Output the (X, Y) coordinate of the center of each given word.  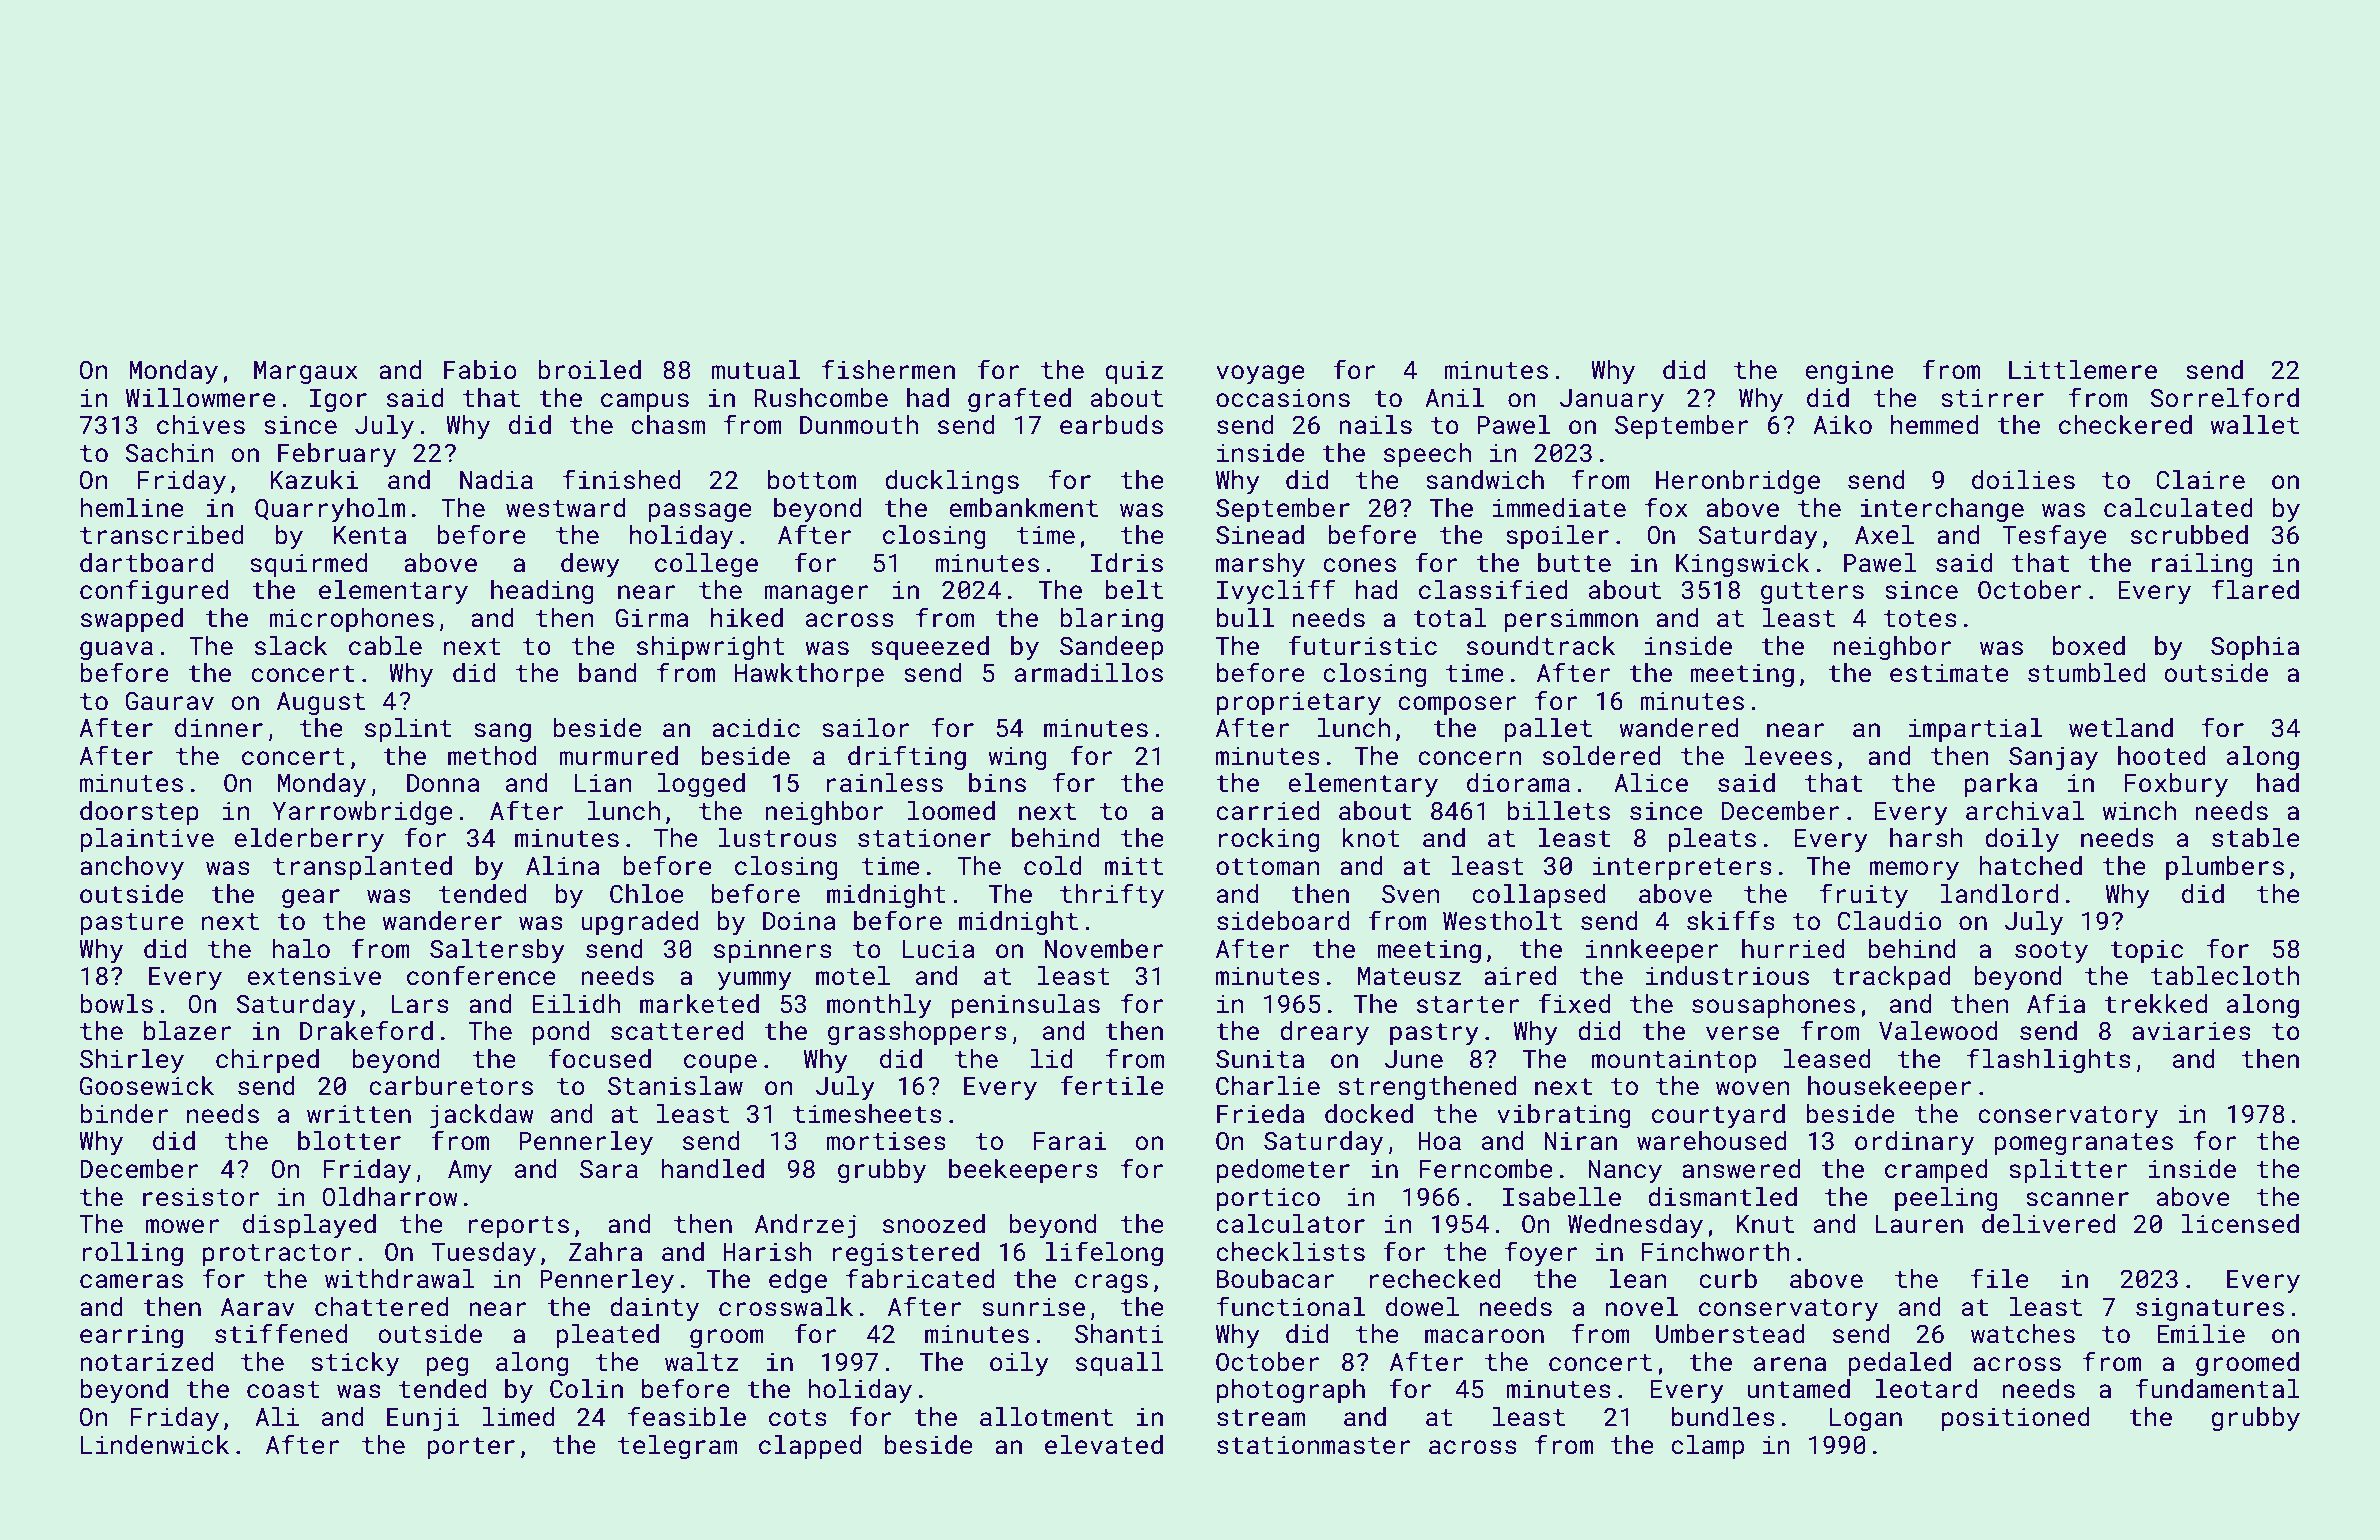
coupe (720, 1063)
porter (471, 1448)
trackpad (1891, 978)
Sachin (169, 453)
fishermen (888, 369)
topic (2146, 951)
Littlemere (2083, 370)
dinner (219, 728)
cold (1053, 866)
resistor (201, 1197)
